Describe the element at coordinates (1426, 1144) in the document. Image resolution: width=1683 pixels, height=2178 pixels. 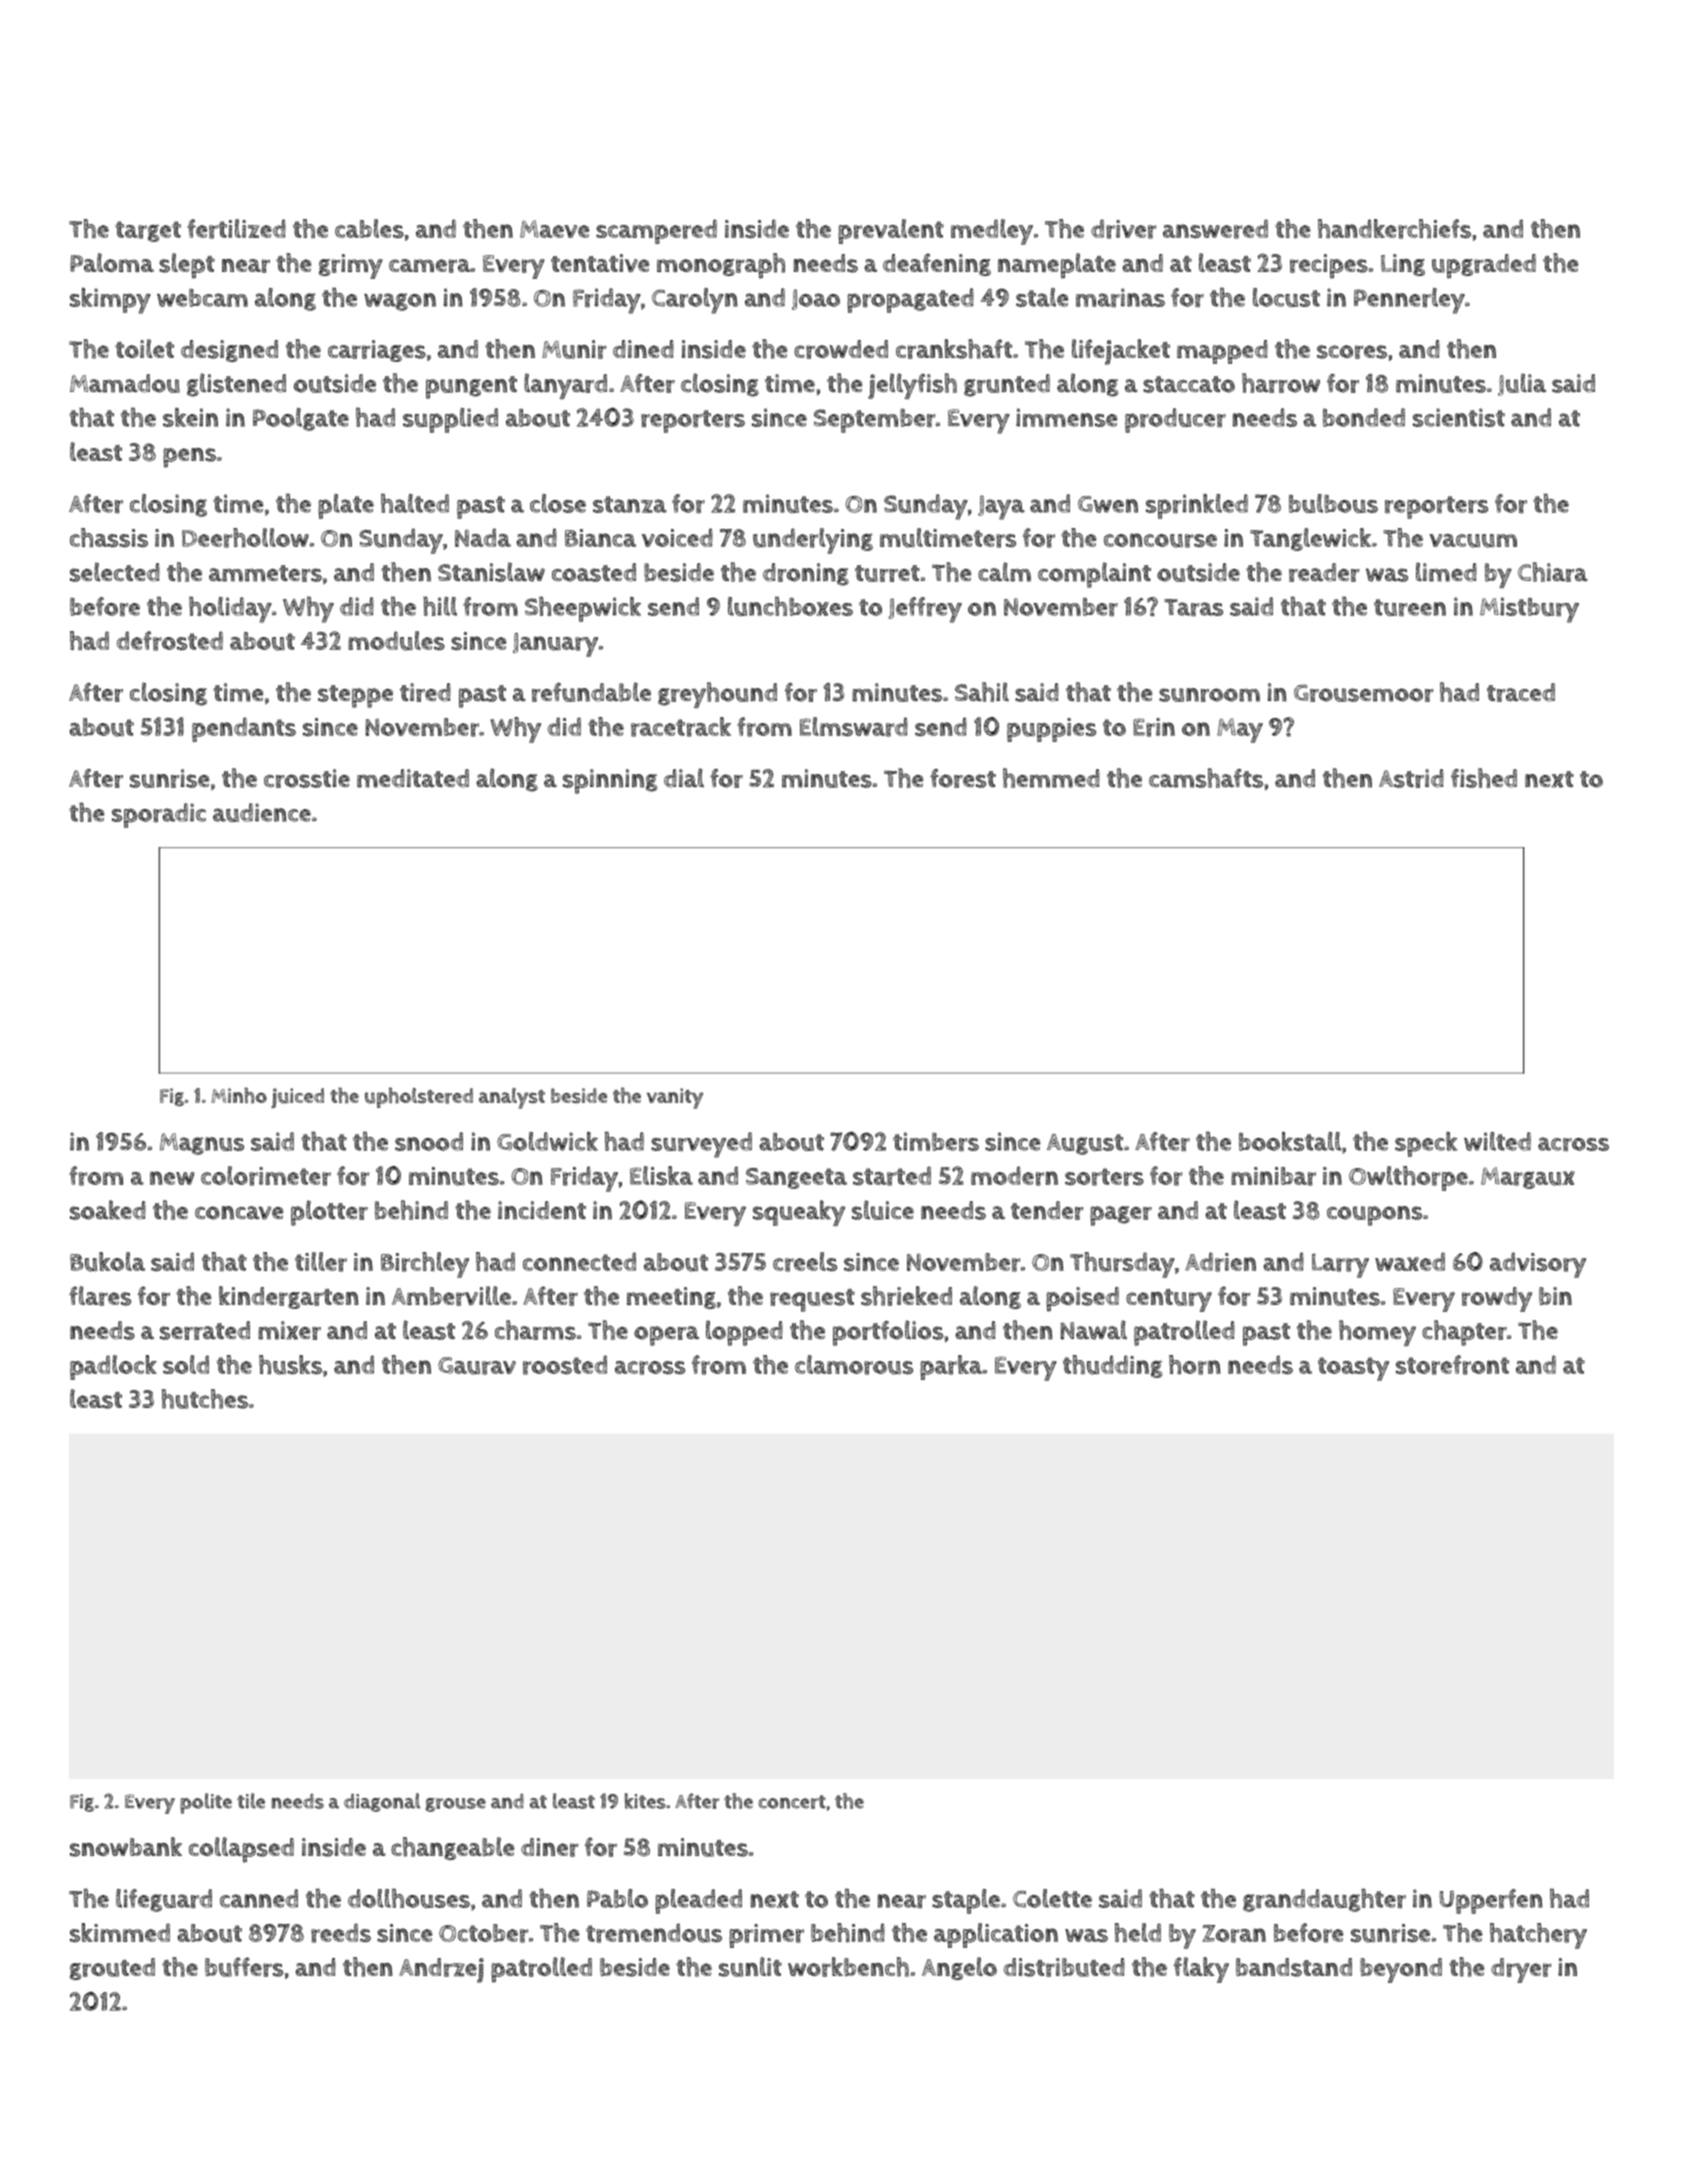
I see `speck` at that location.
